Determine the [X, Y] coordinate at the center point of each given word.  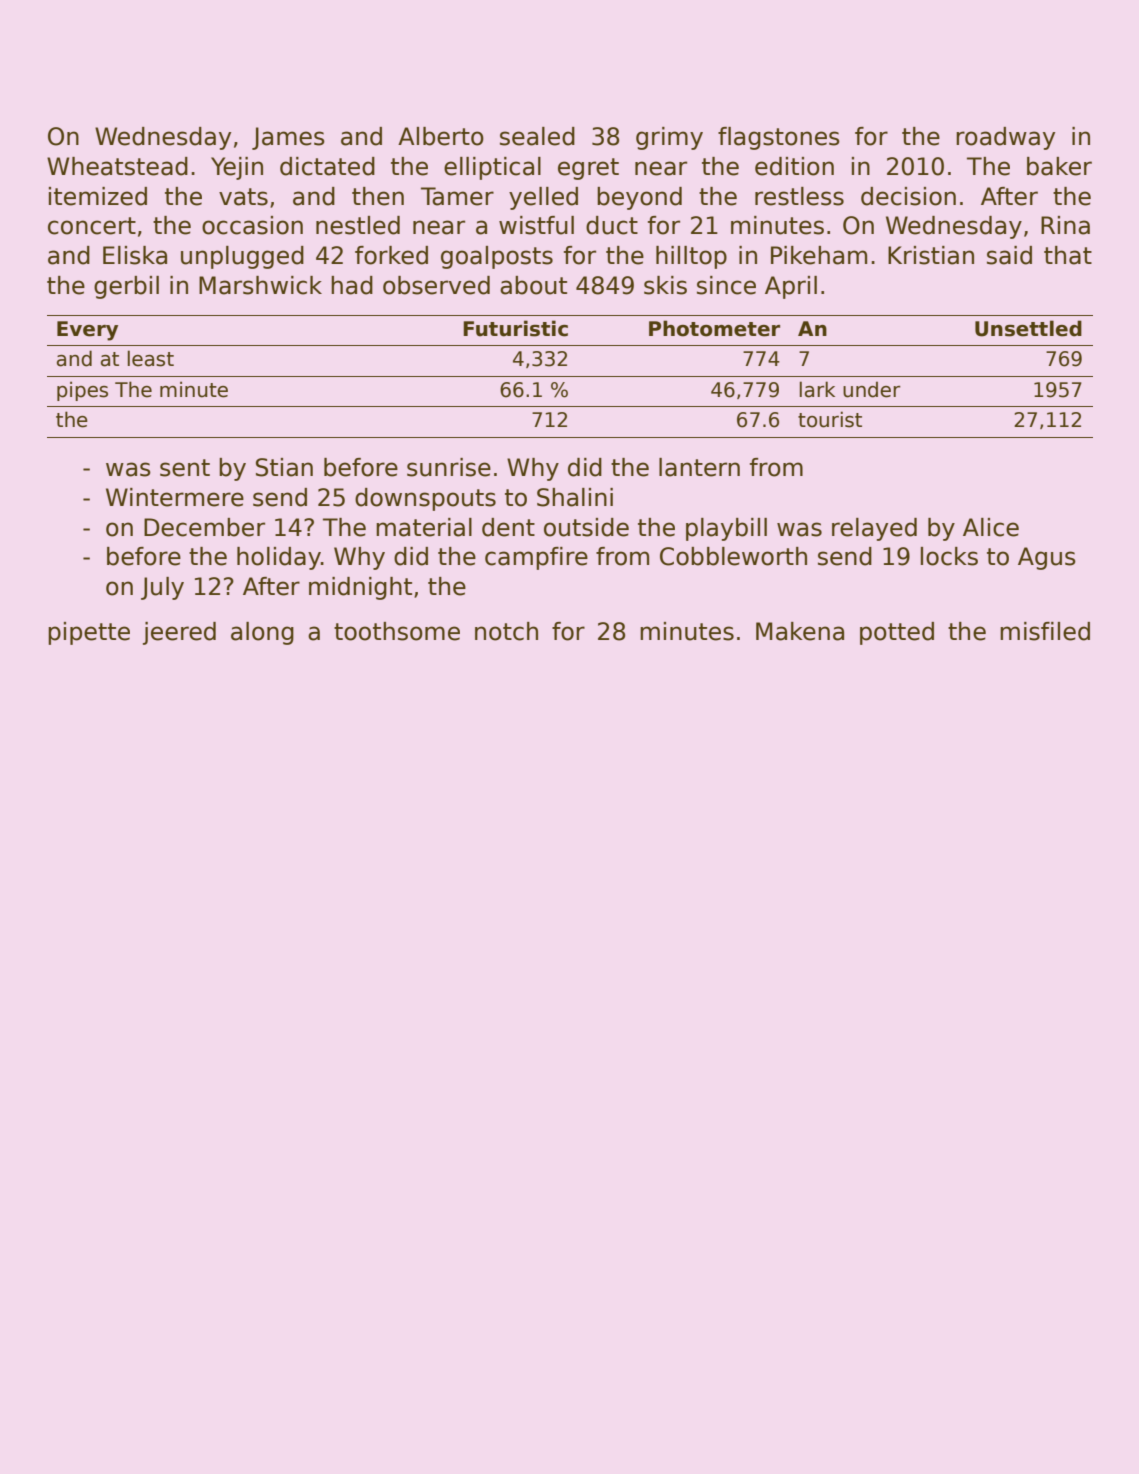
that [1068, 255]
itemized [98, 196]
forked [391, 255]
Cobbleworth [733, 556]
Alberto [441, 136]
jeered [179, 633]
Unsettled [1028, 328]
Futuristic [515, 328]
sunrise [449, 467]
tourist [830, 419]
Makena [800, 631]
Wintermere [175, 497]
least [151, 358]
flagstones [779, 138]
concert [92, 226]
